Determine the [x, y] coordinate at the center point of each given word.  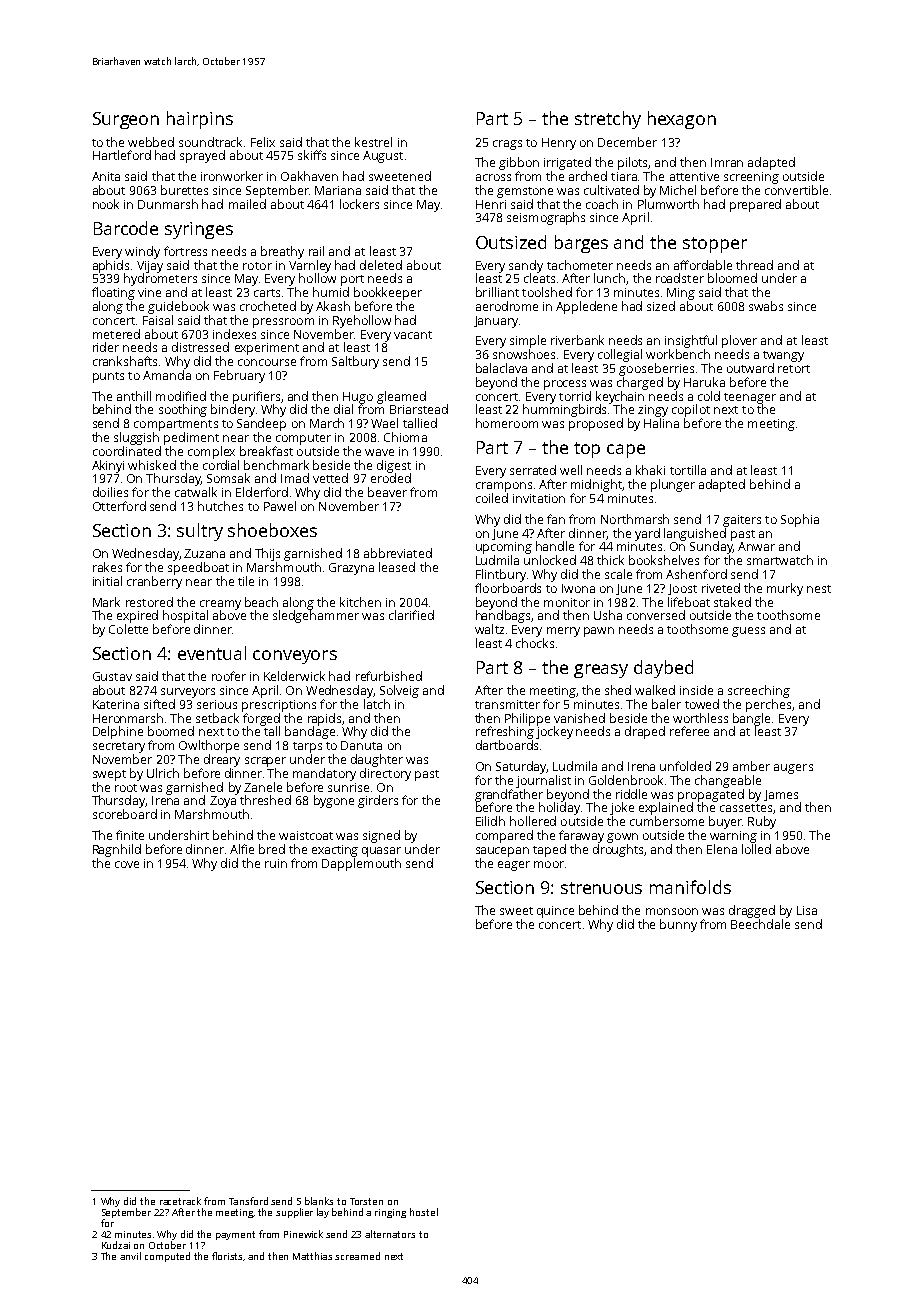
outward [750, 368]
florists [228, 1256]
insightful [691, 341]
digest [394, 466]
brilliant [497, 292]
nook [106, 204]
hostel [424, 1212]
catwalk [196, 492]
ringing [390, 1213]
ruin [276, 863]
